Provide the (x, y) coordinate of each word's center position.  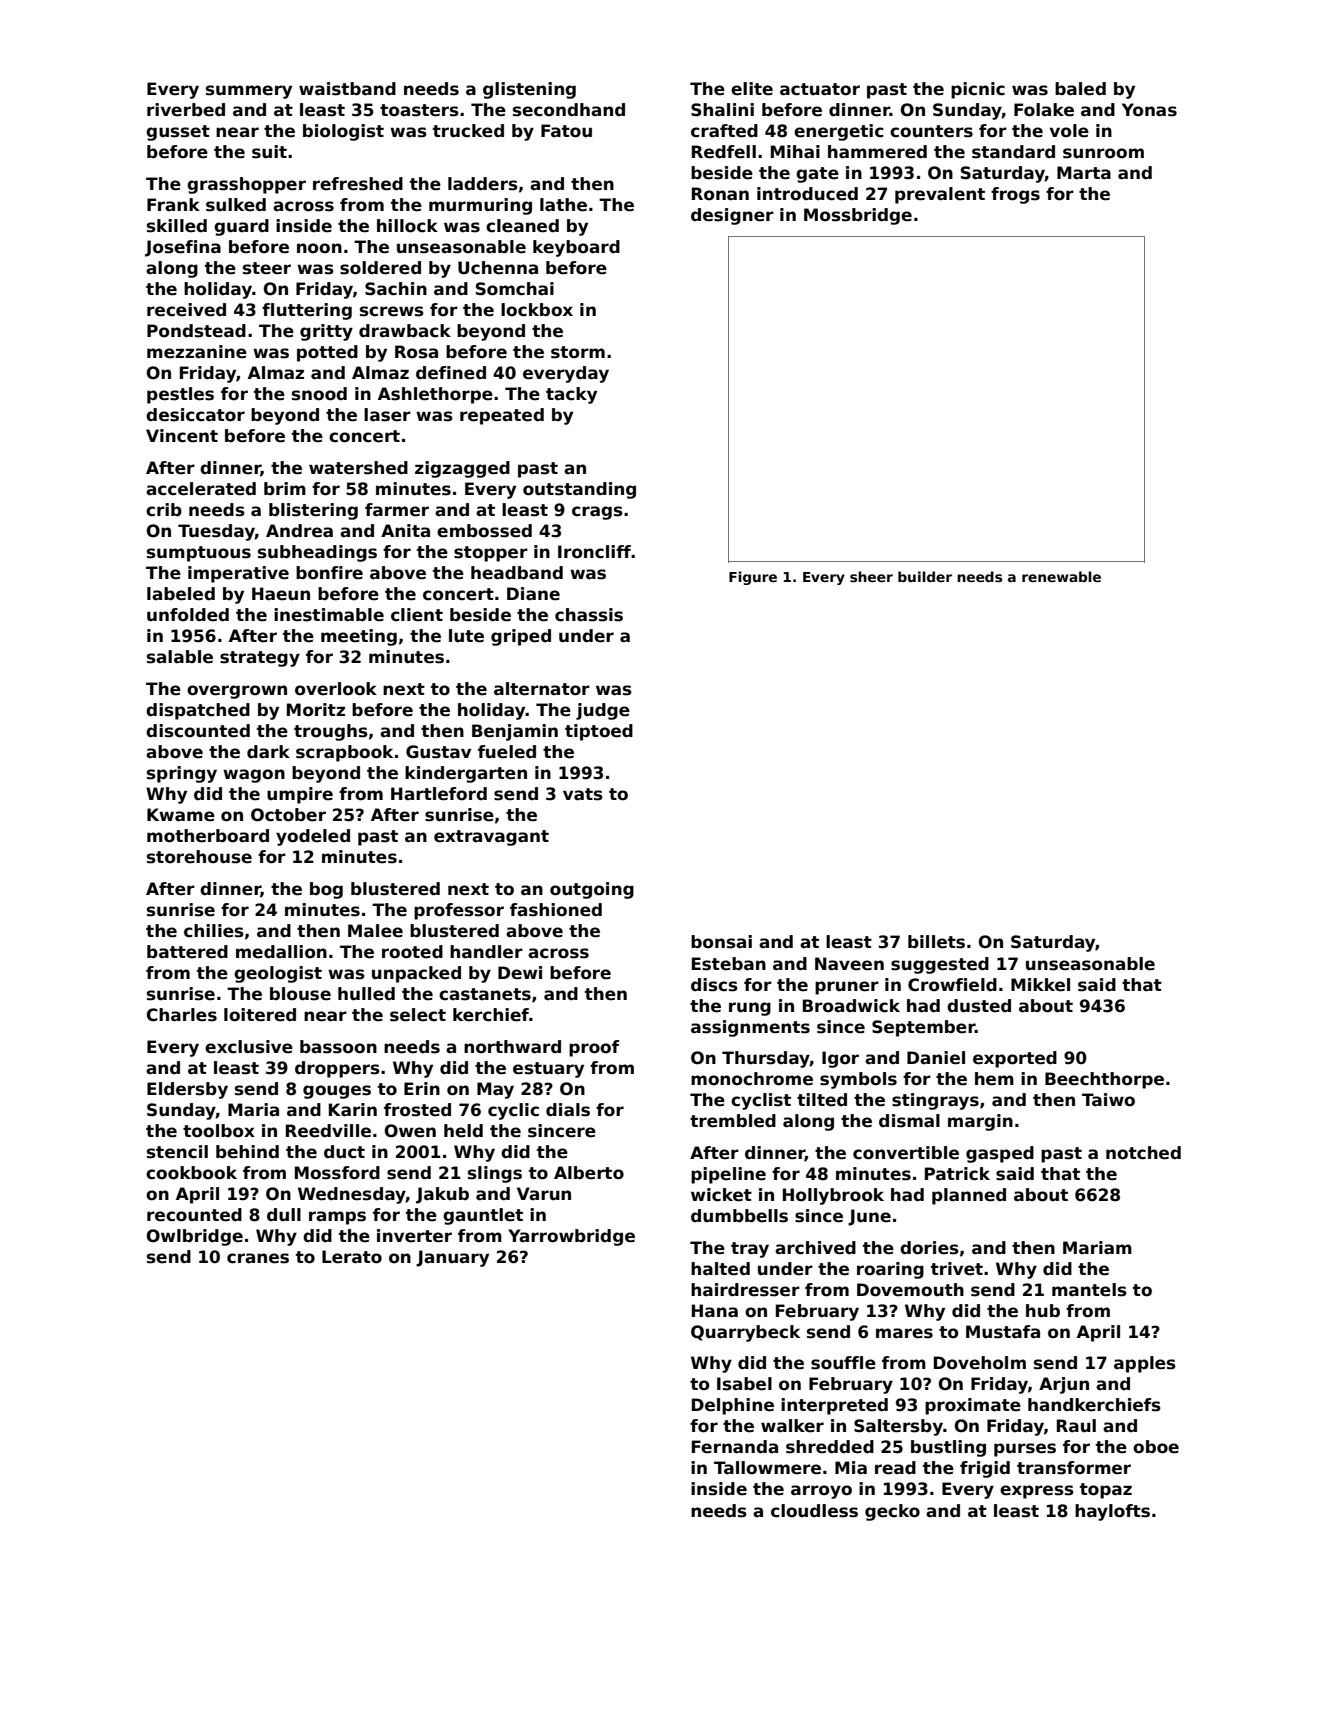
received (186, 310)
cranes (258, 1258)
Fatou (566, 131)
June (869, 1217)
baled (1080, 89)
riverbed (186, 110)
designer (732, 216)
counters (931, 131)
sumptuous (199, 554)
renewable (1061, 576)
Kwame (181, 815)
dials (568, 1110)
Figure (753, 578)
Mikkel (1040, 985)
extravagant (491, 838)
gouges (337, 1092)
